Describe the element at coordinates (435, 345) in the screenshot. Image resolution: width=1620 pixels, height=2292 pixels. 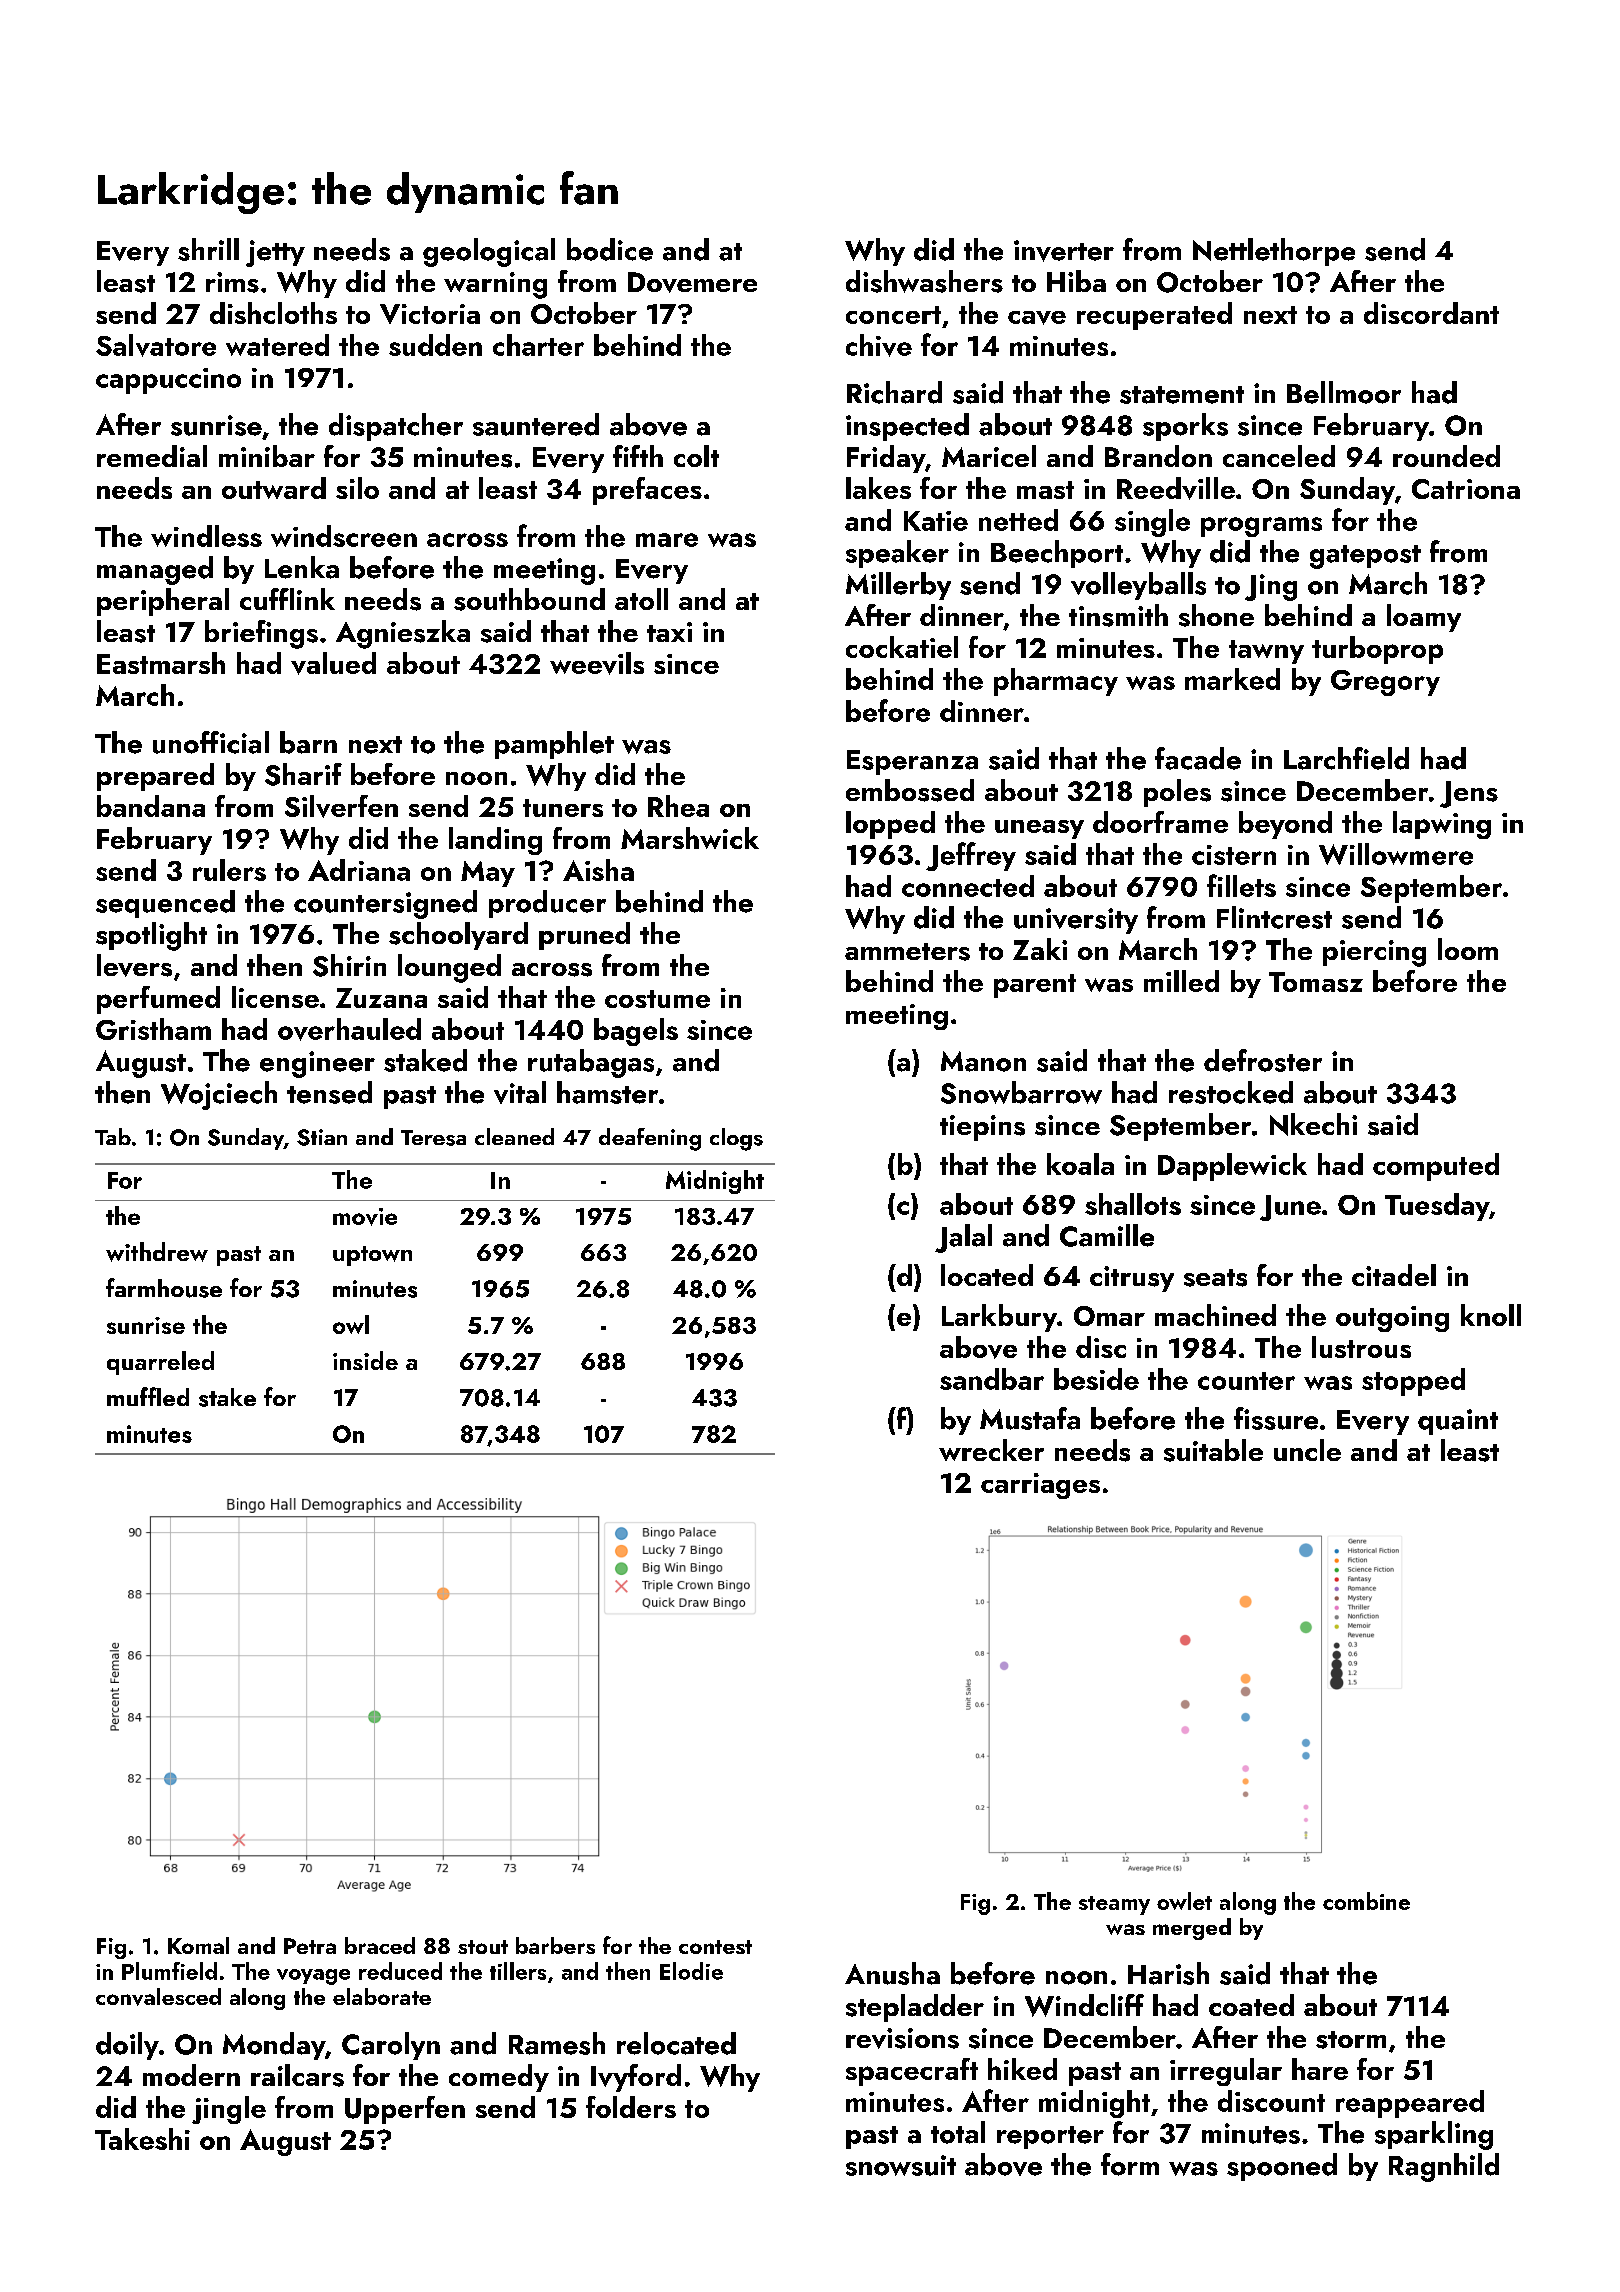
I see `sudden` at that location.
